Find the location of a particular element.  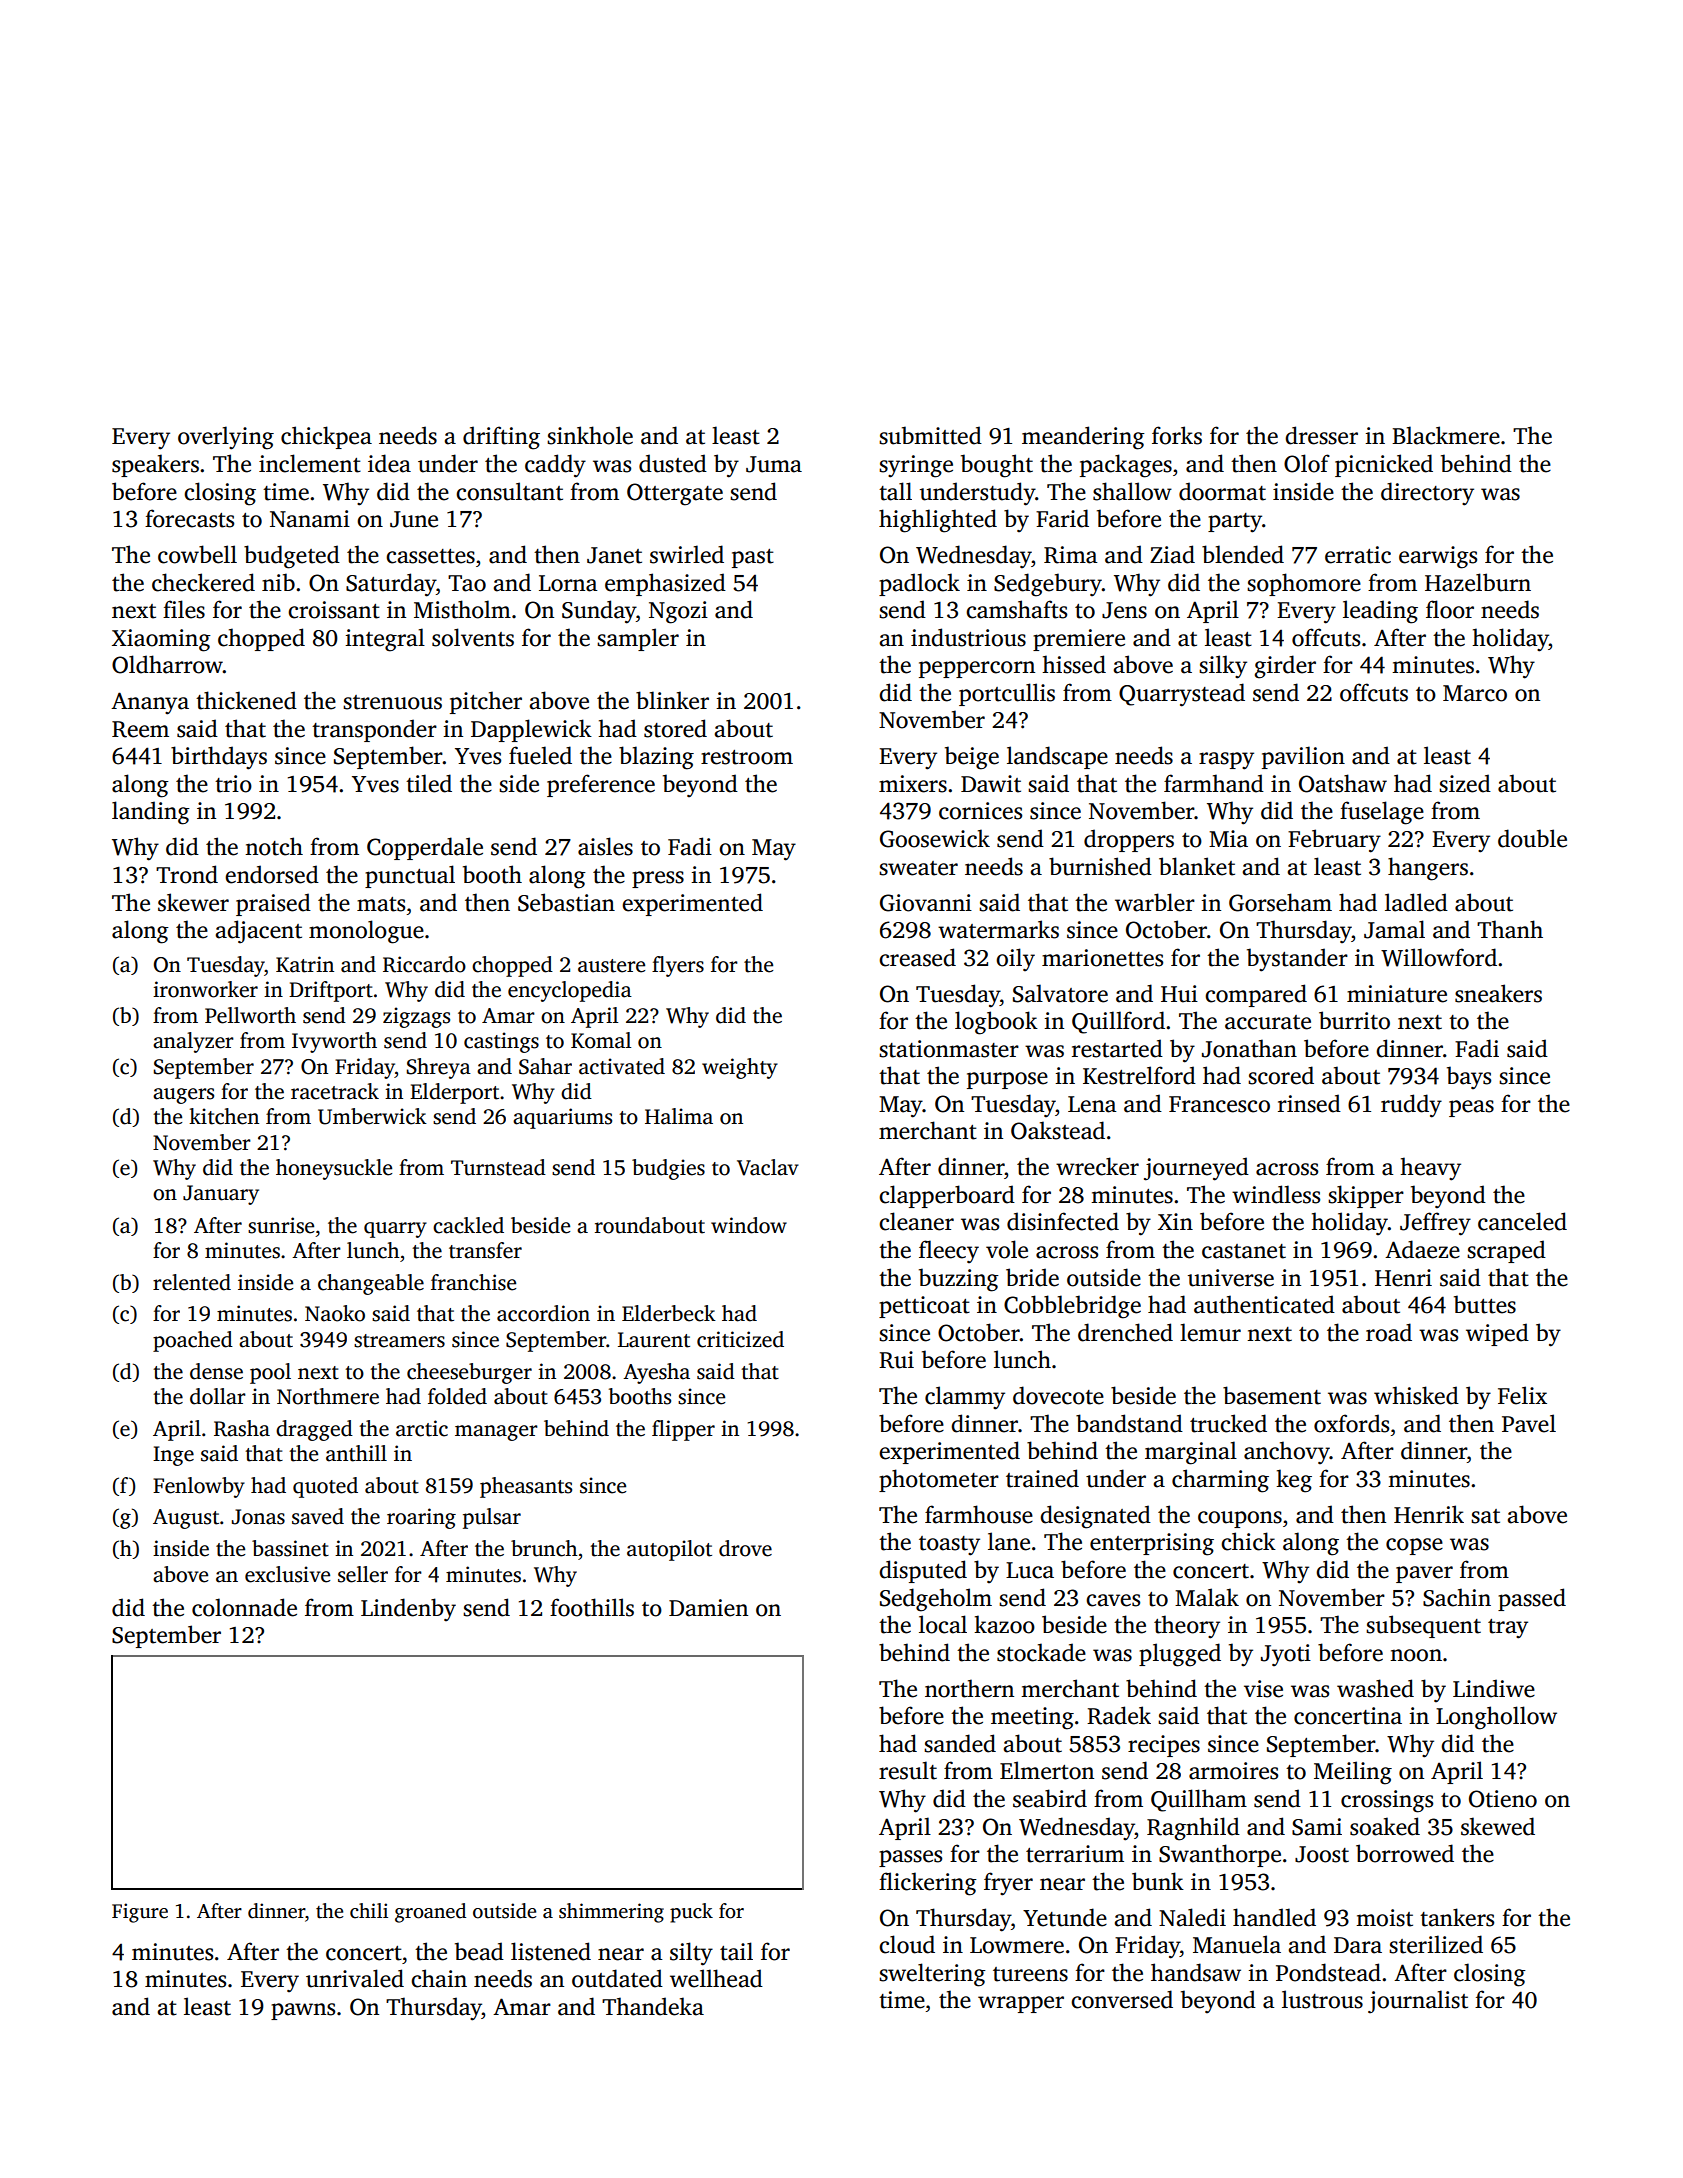

terrarium is located at coordinates (1075, 1854).
